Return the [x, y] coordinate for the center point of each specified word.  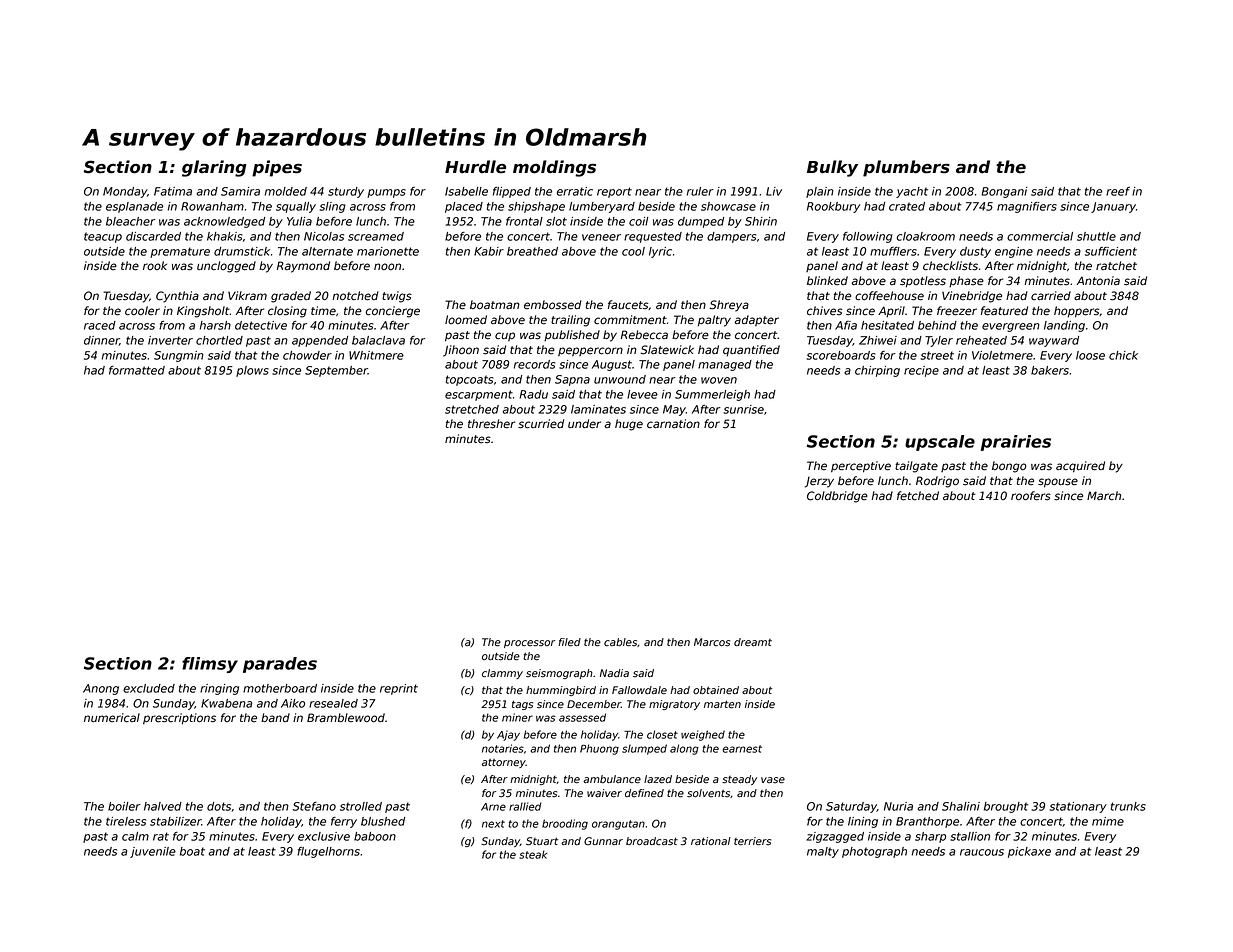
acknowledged [224, 222]
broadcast [652, 841]
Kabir [489, 251]
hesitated [887, 325]
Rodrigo [937, 482]
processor [529, 644]
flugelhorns [328, 852]
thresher [491, 424]
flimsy [210, 665]
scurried [541, 424]
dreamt [753, 642]
